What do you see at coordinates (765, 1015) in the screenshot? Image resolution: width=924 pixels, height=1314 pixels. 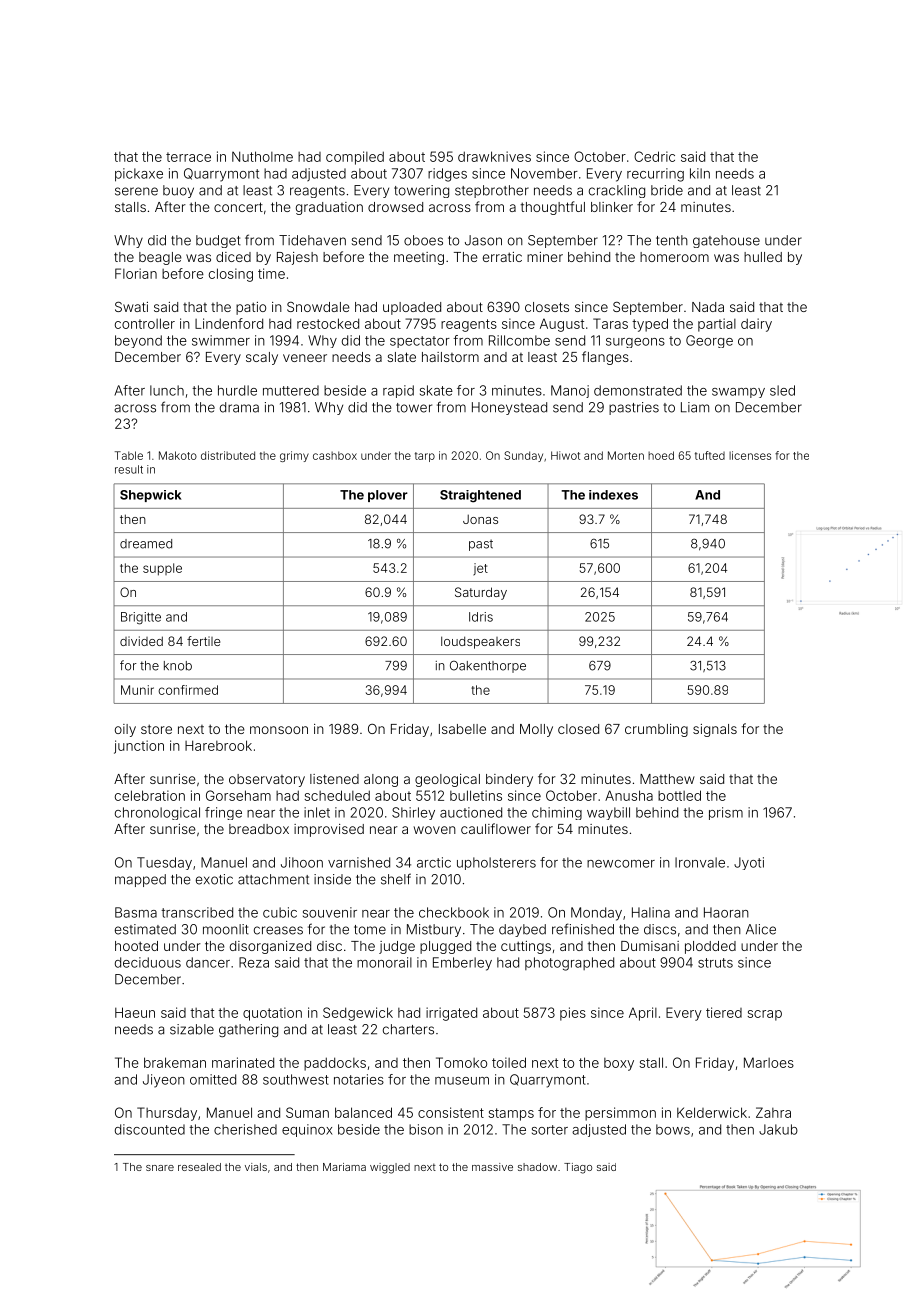 I see `scrap` at bounding box center [765, 1015].
